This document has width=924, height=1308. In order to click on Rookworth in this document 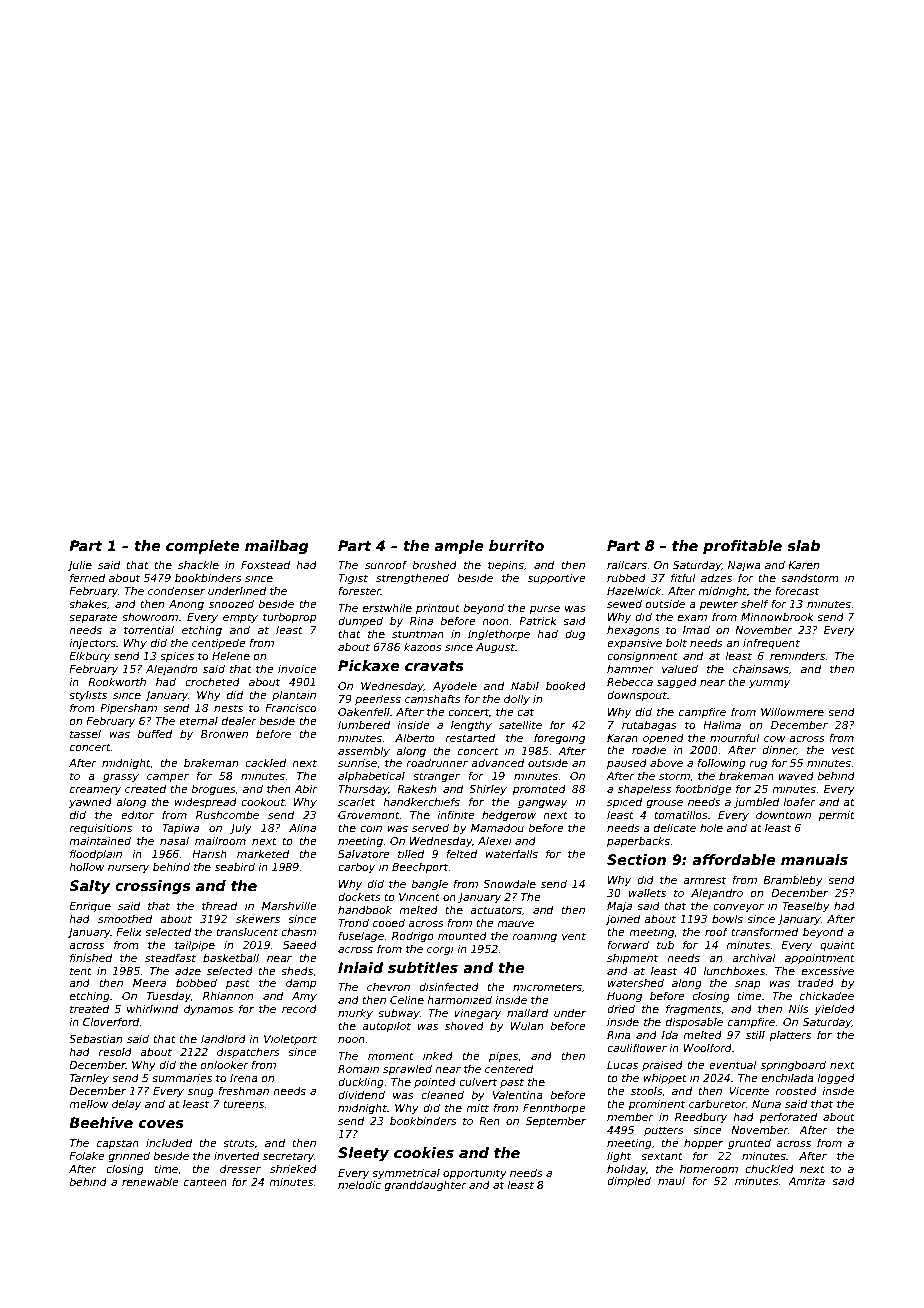, I will do `click(117, 681)`.
